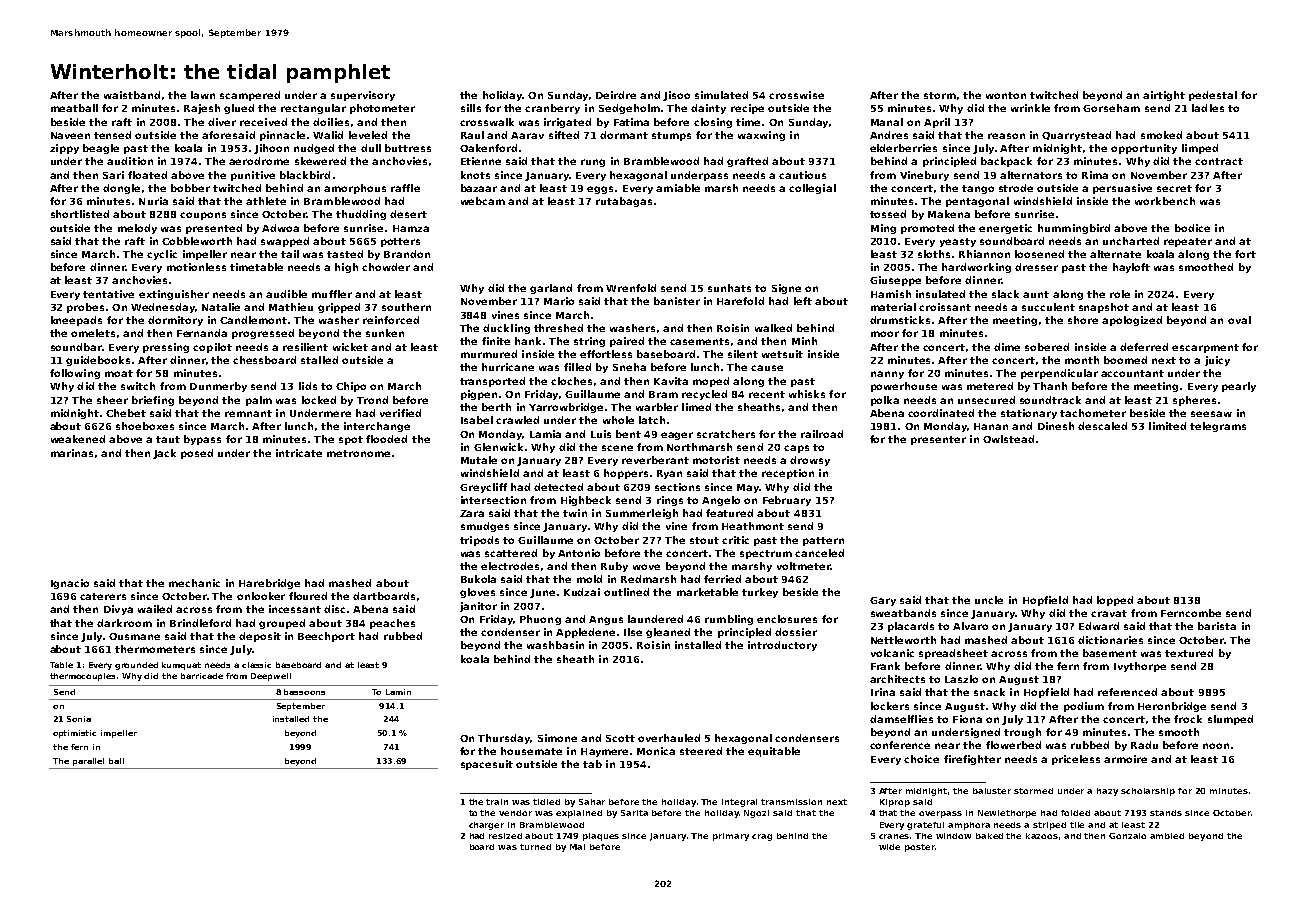  What do you see at coordinates (305, 175) in the screenshot?
I see `blackbird` at bounding box center [305, 175].
